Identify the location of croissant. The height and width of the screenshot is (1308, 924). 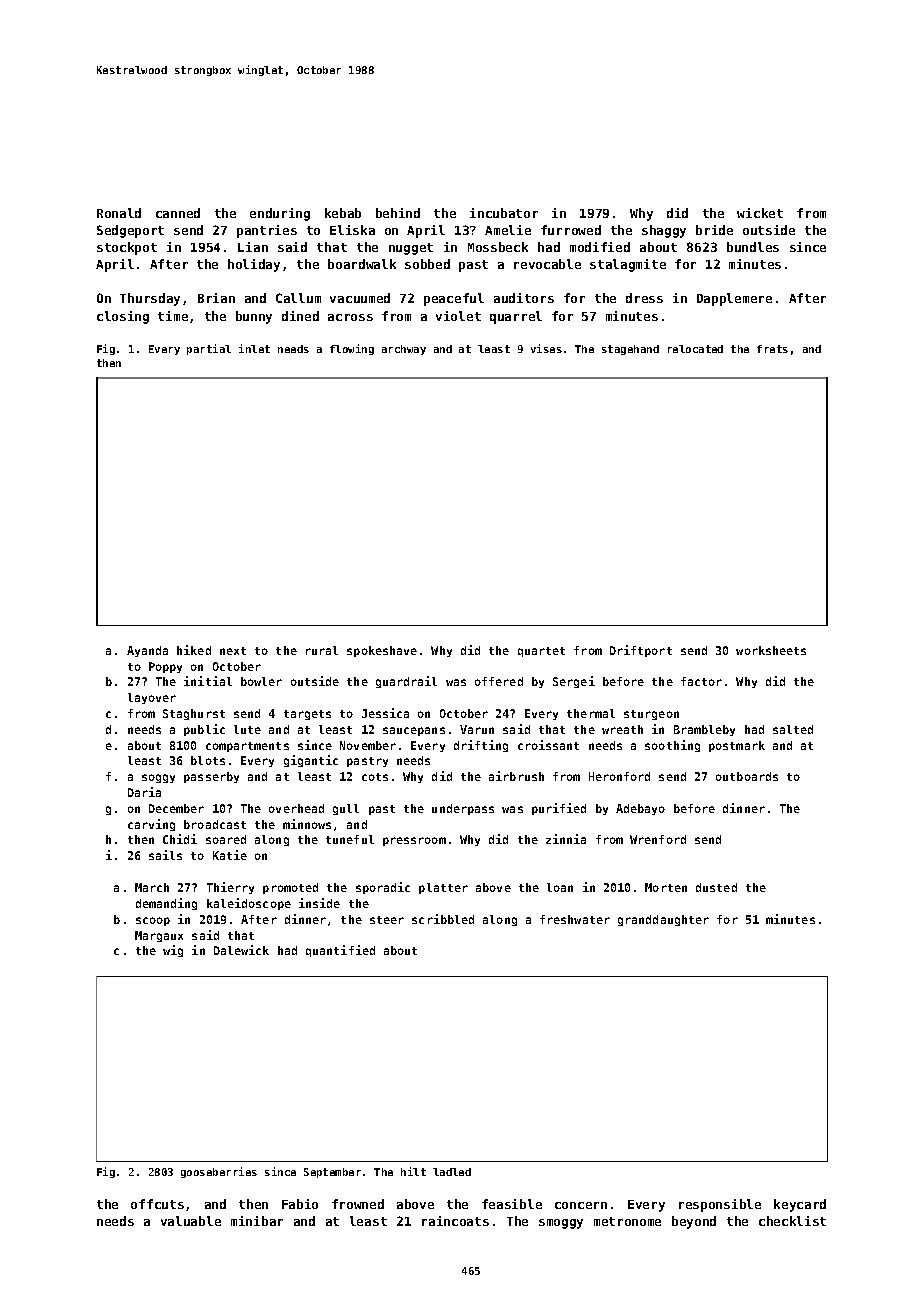
(548, 745).
